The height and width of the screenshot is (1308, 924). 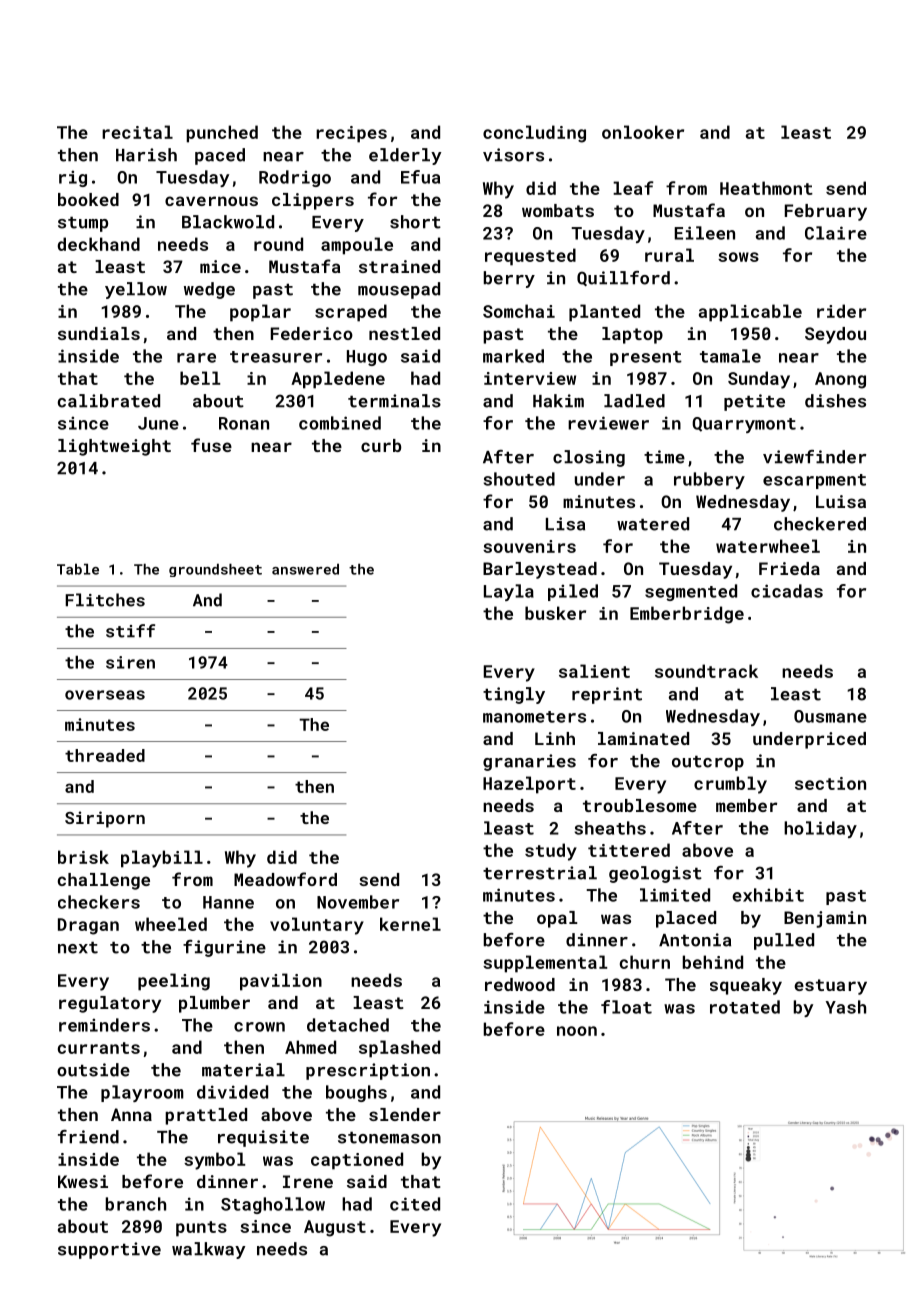 I want to click on cited, so click(x=415, y=1204).
